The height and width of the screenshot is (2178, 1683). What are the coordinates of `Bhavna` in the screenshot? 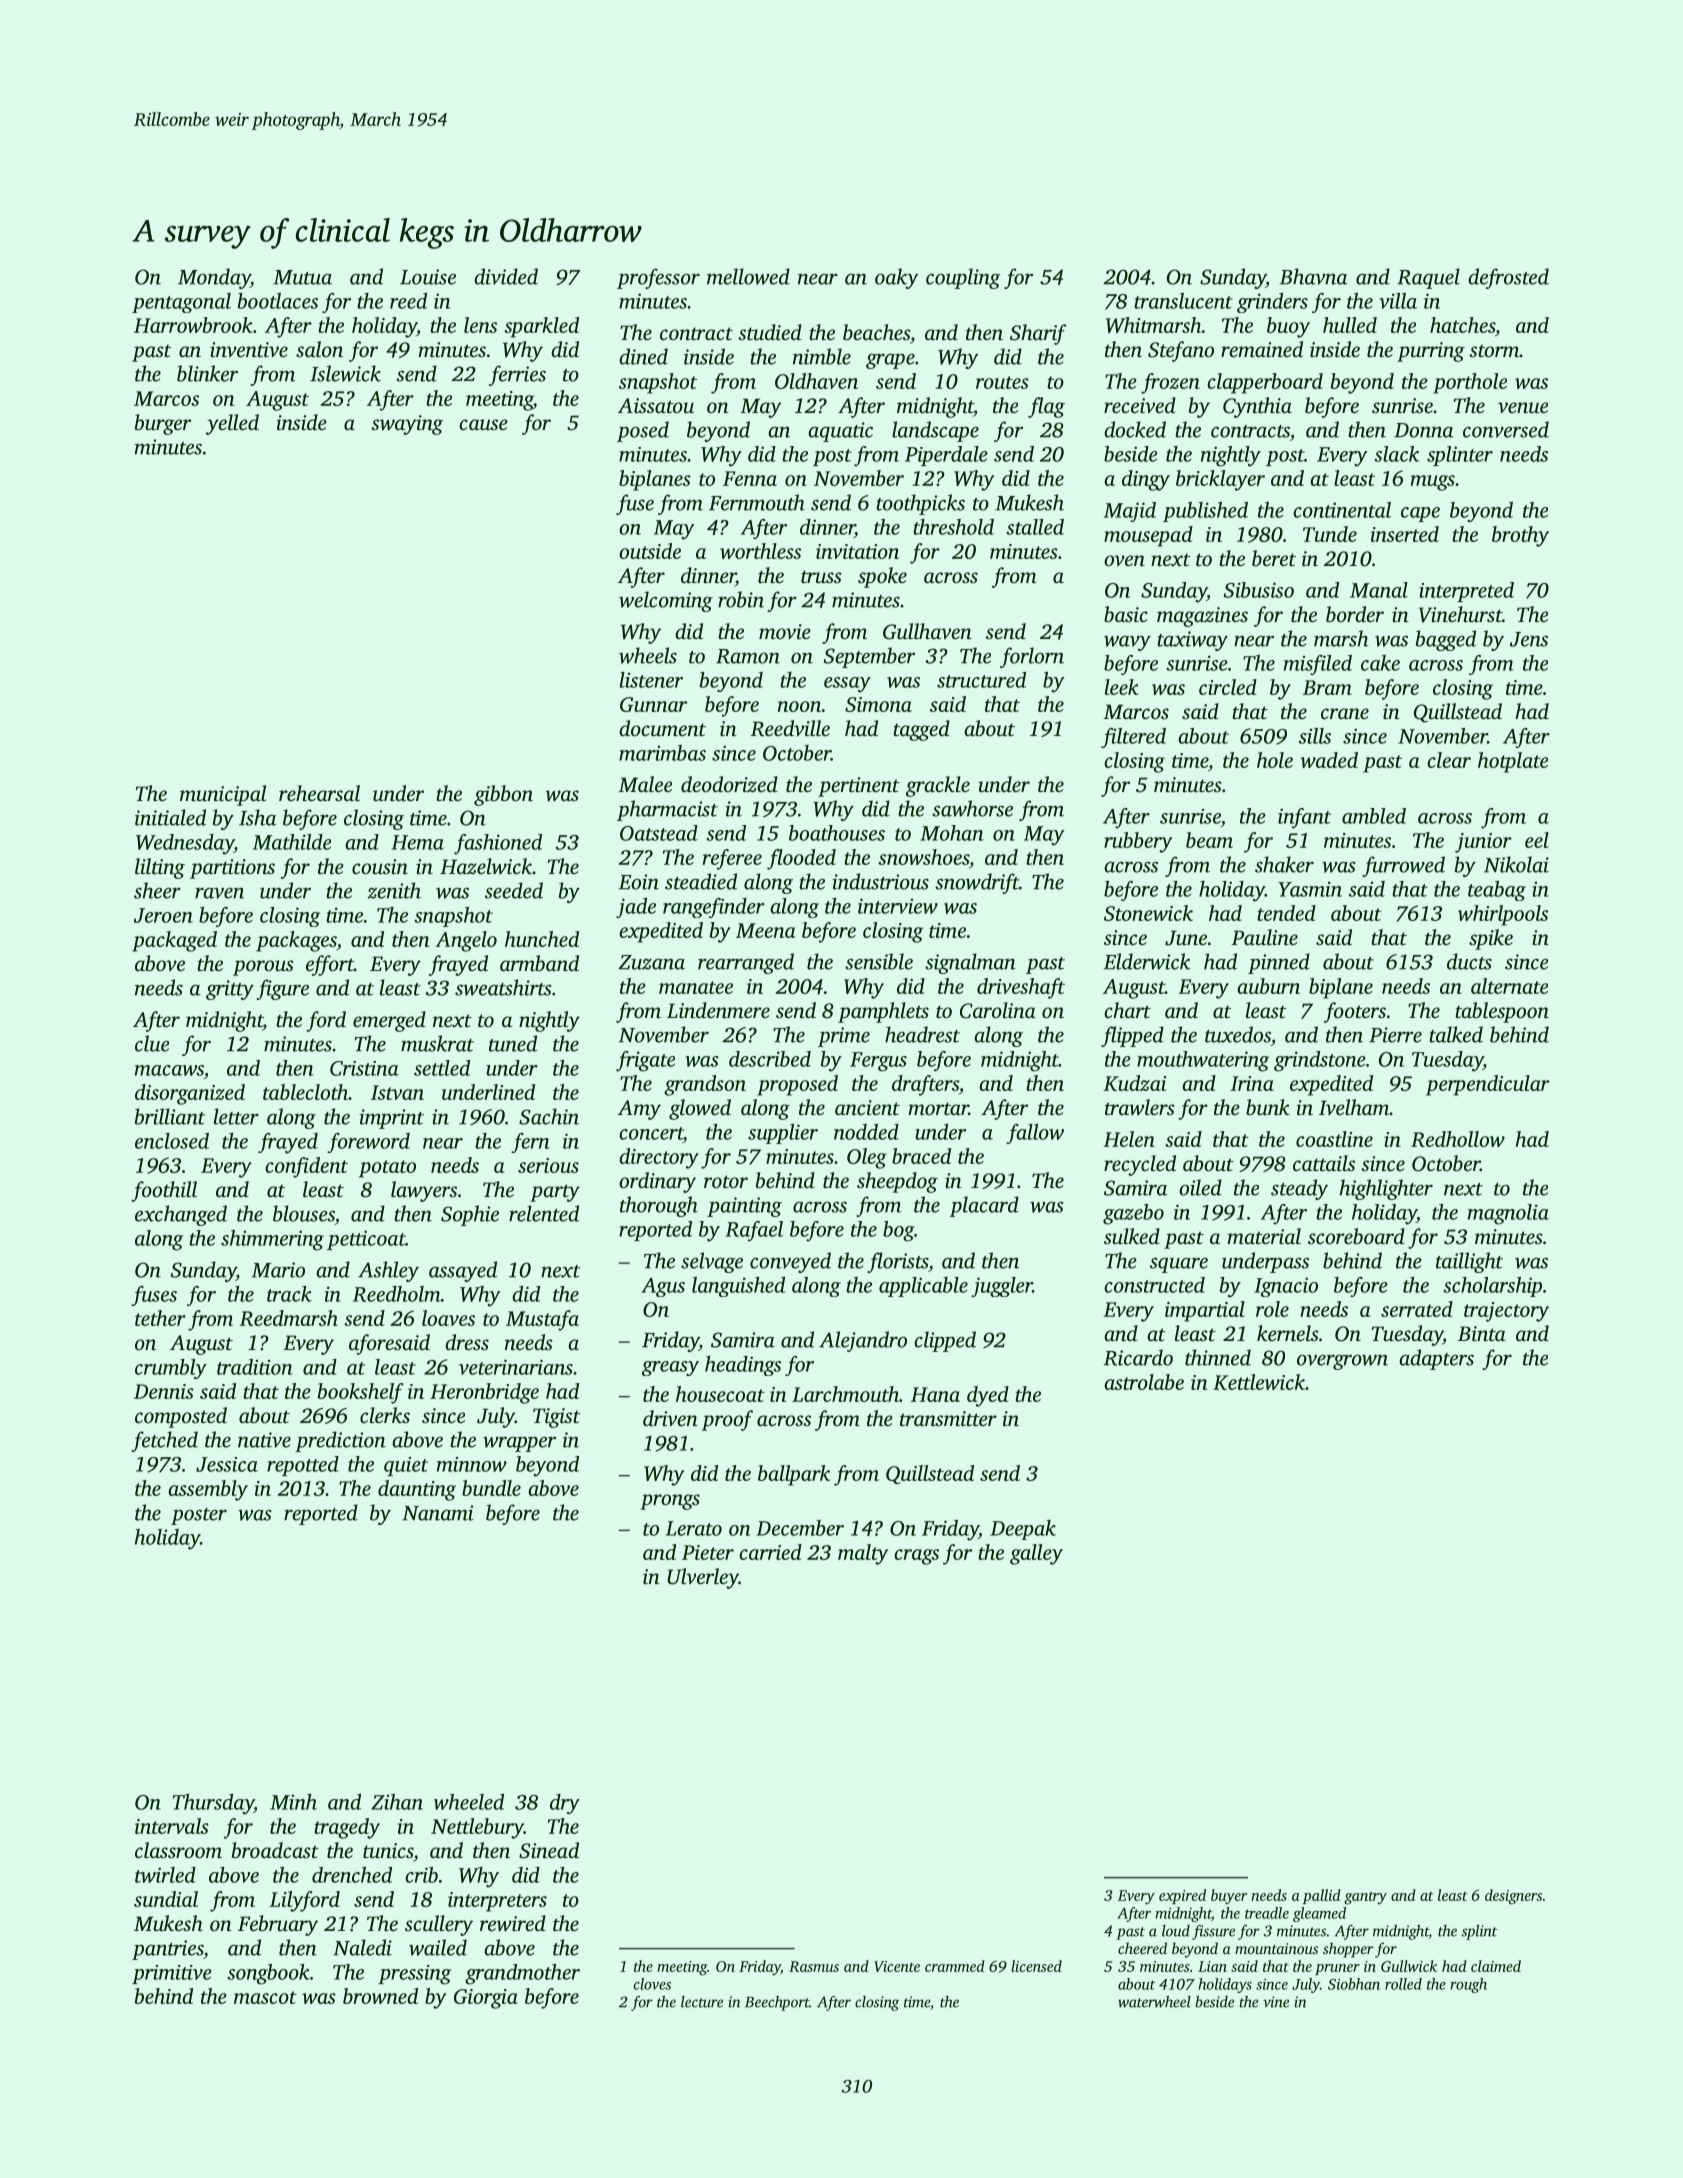 It's located at (1313, 276).
